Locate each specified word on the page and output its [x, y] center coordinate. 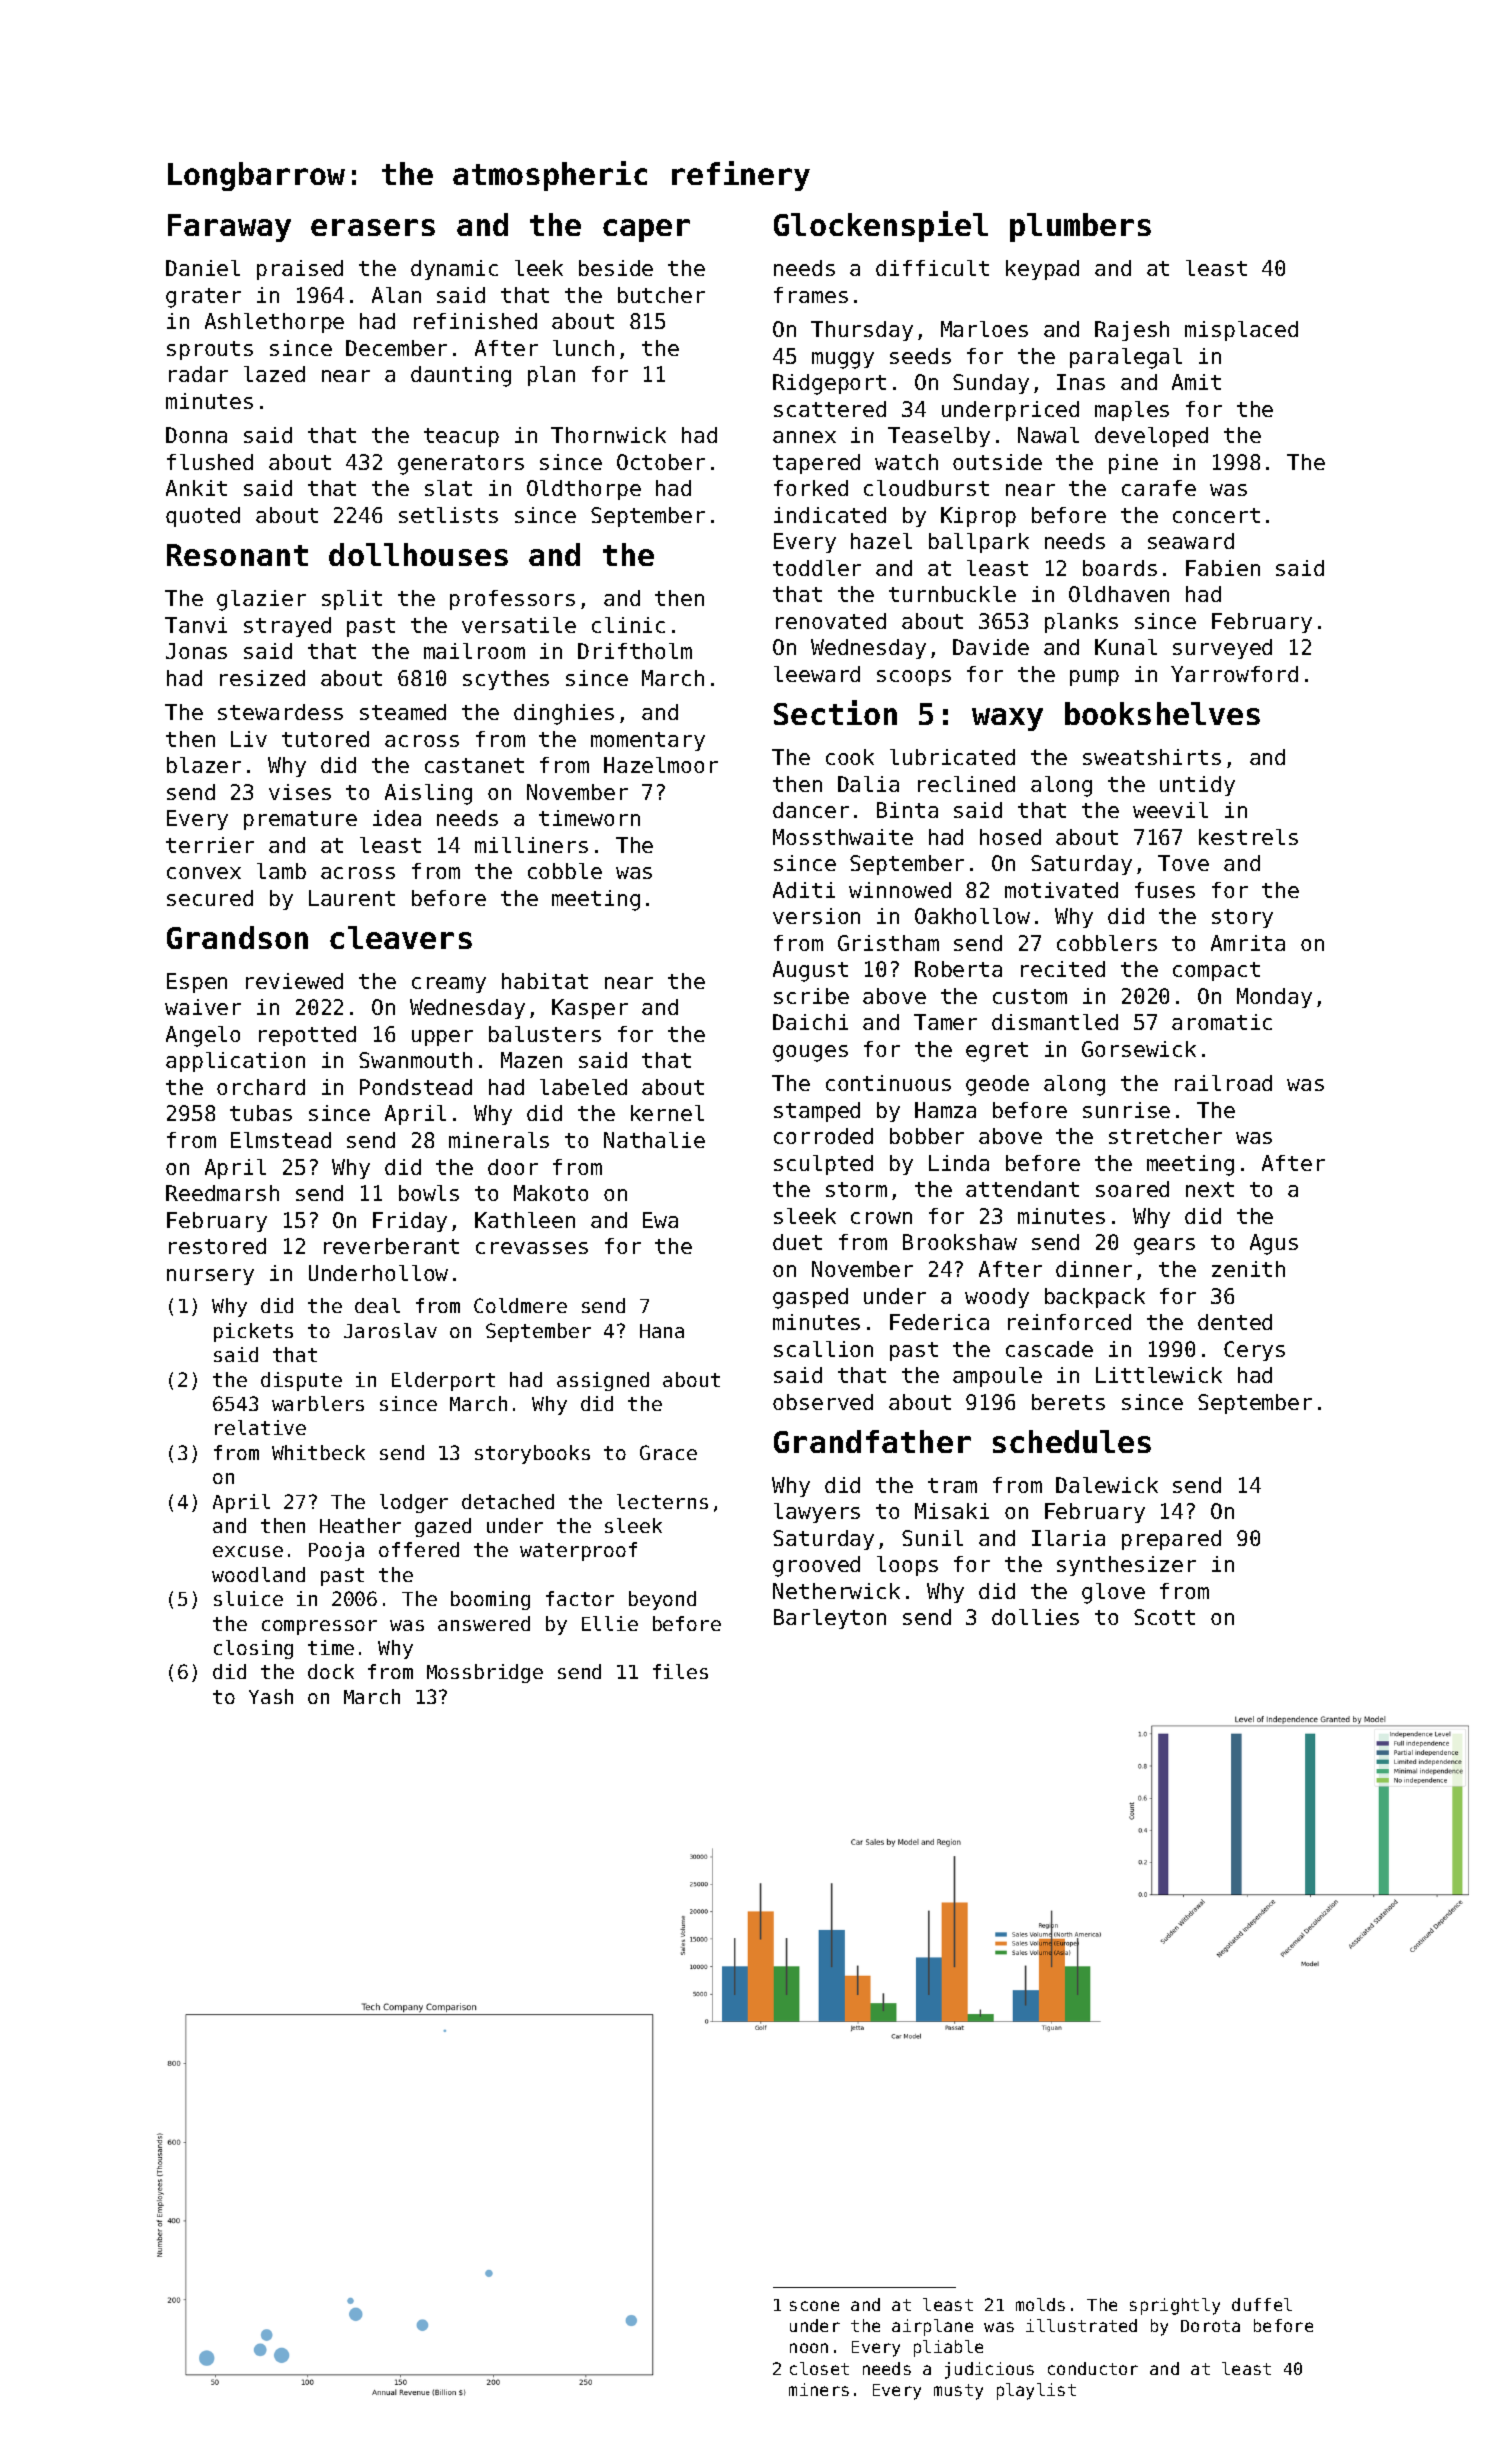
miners [819, 2389]
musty [958, 2392]
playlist [1036, 2391]
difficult [932, 268]
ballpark [979, 543]
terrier [210, 845]
